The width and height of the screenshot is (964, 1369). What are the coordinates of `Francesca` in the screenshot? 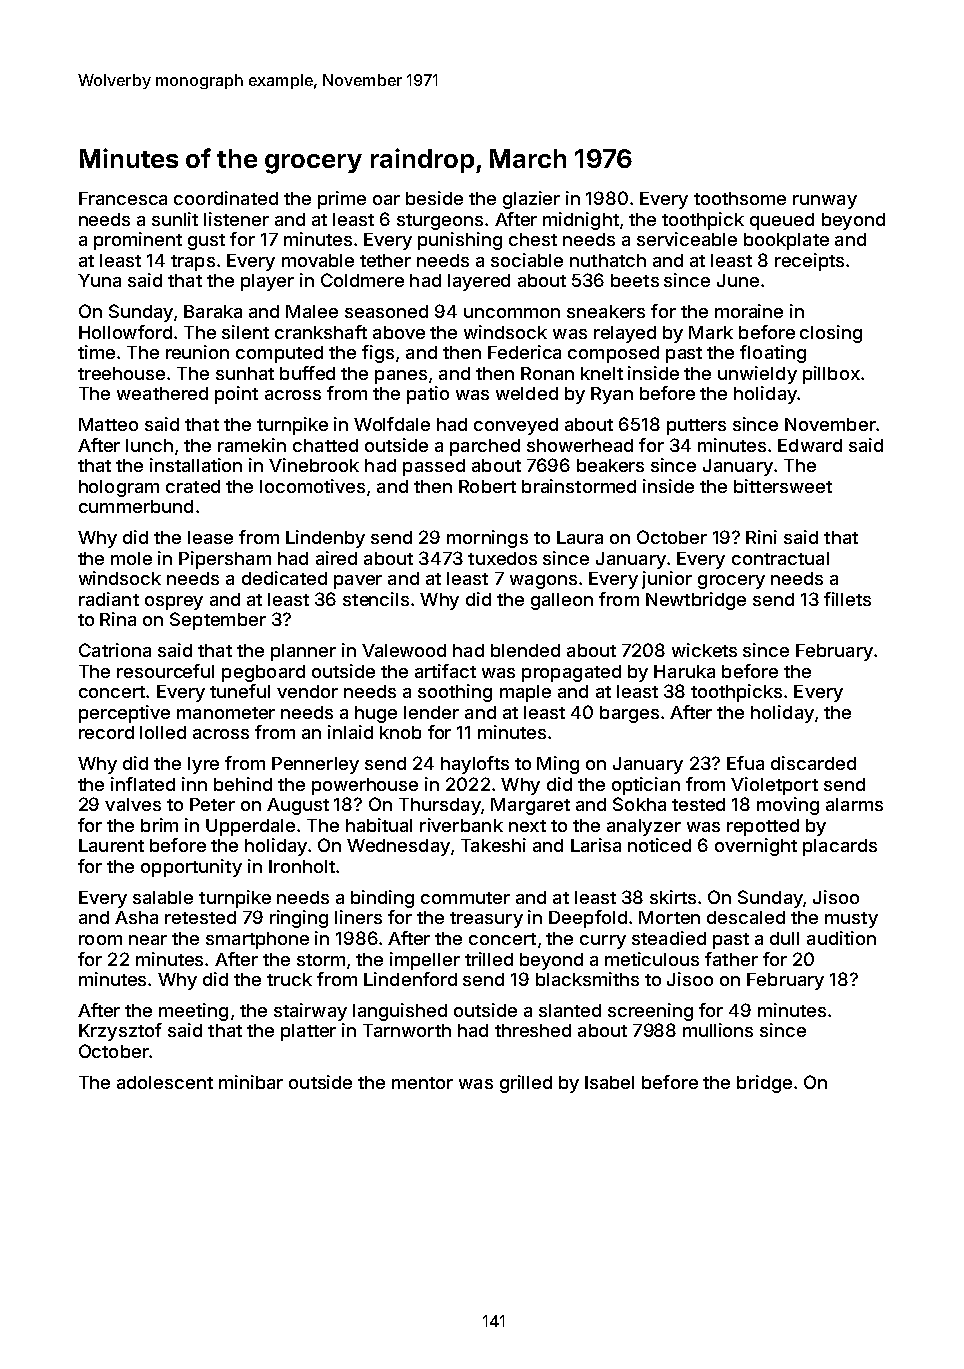 It's located at (123, 198).
